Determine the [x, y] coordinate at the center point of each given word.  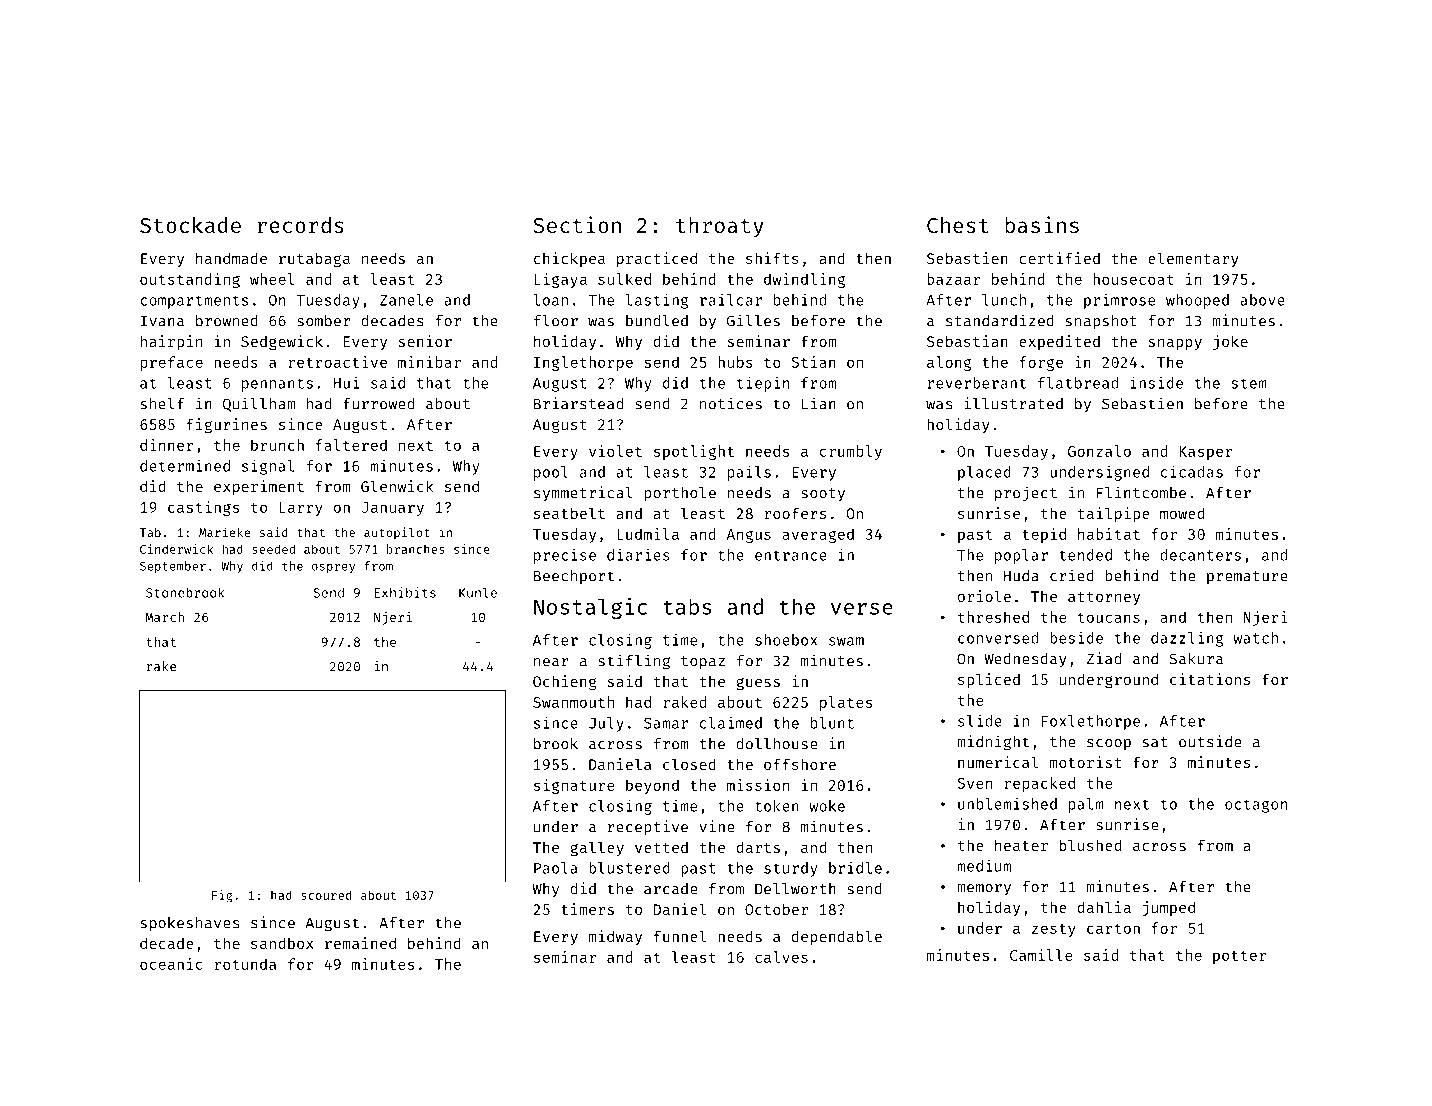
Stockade [190, 225]
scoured [326, 895]
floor [556, 321]
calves [781, 957]
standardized [1000, 320]
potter [1239, 957]
